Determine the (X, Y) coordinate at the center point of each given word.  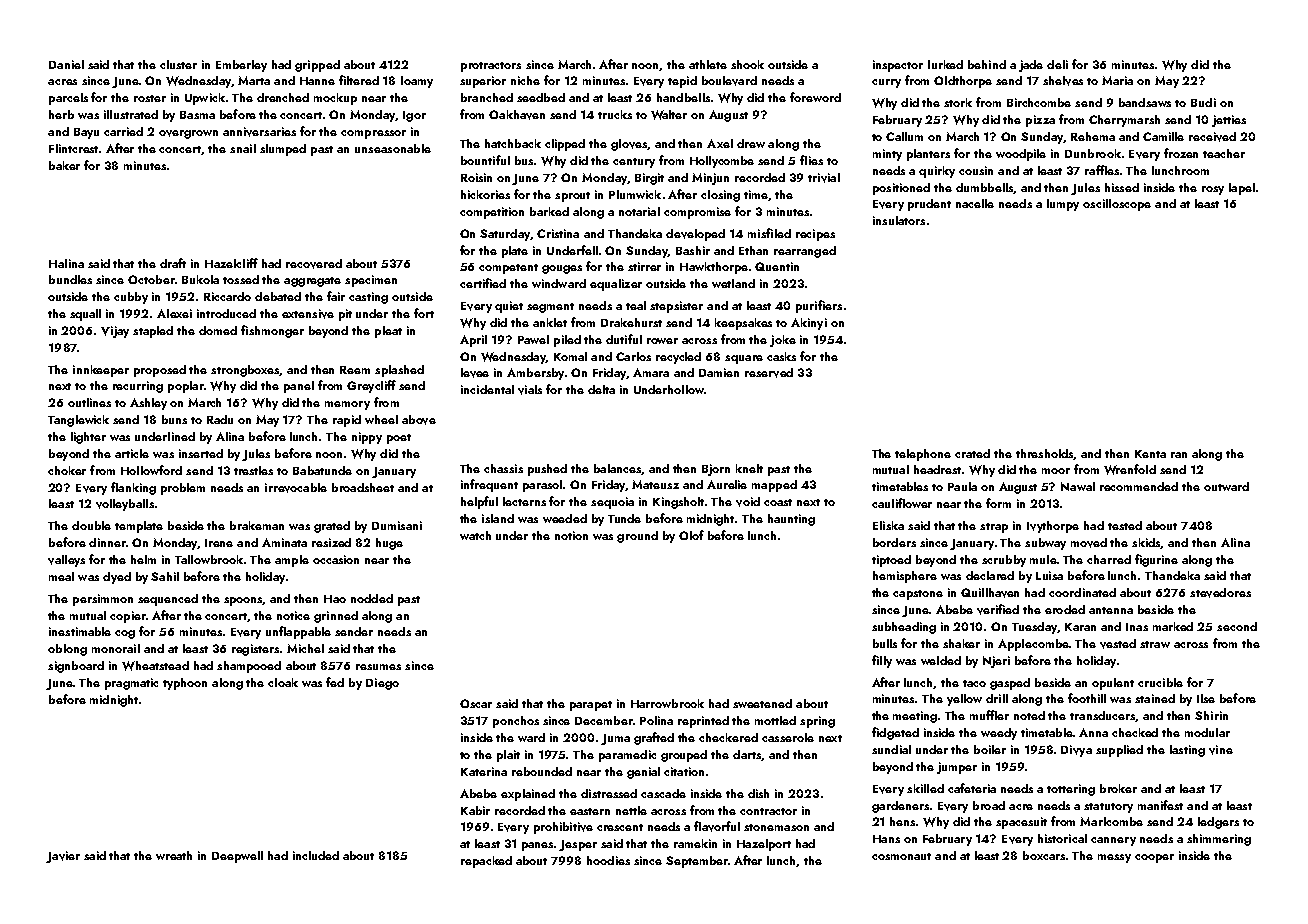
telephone (923, 455)
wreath (174, 855)
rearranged (805, 252)
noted (1029, 715)
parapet (591, 706)
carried (123, 131)
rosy (1213, 190)
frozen (1181, 153)
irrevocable (296, 488)
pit (345, 315)
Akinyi (809, 324)
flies (811, 160)
